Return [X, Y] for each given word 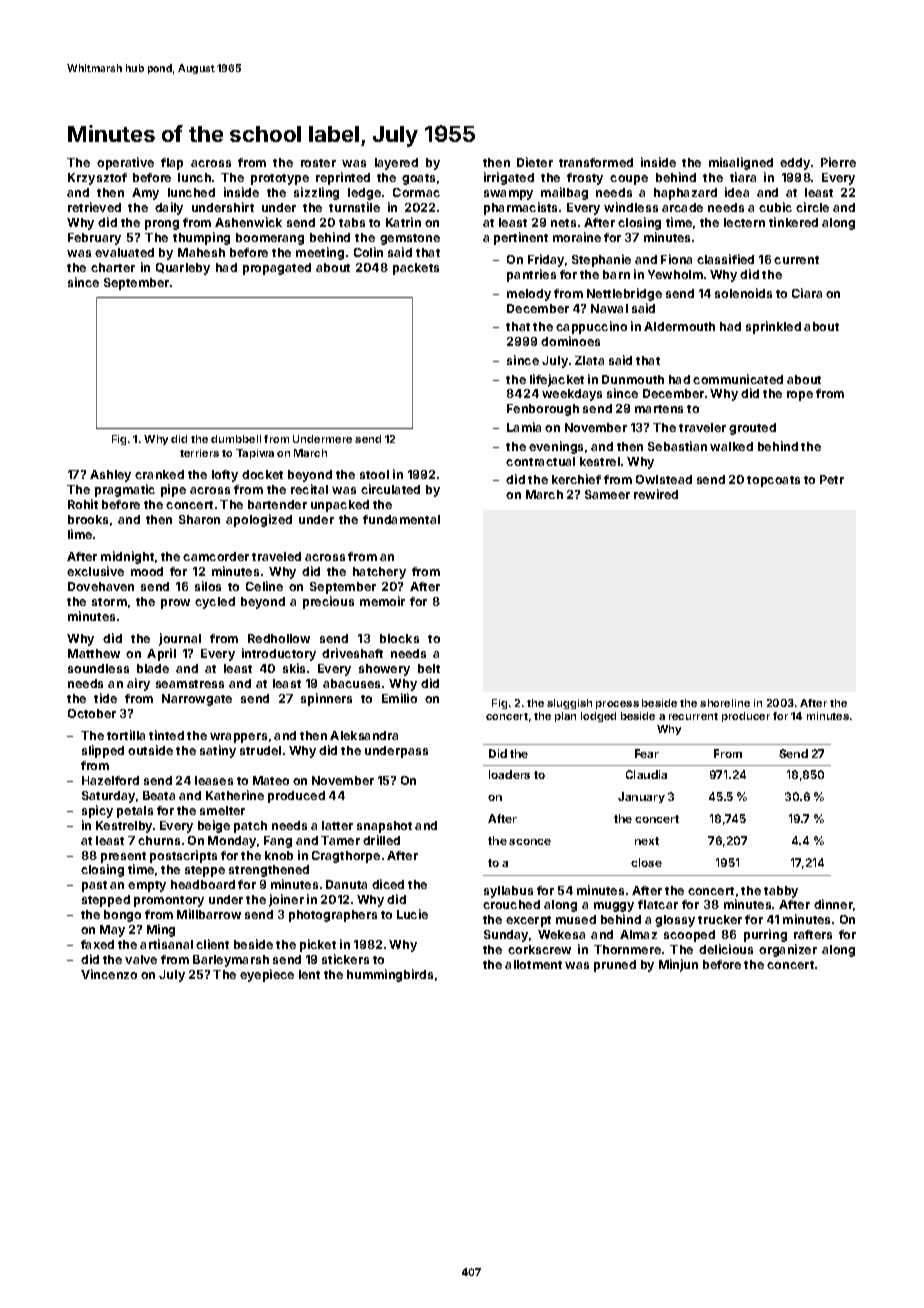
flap [172, 164]
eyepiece [267, 975]
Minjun [678, 965]
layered [396, 164]
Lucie [412, 914]
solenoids [743, 293]
